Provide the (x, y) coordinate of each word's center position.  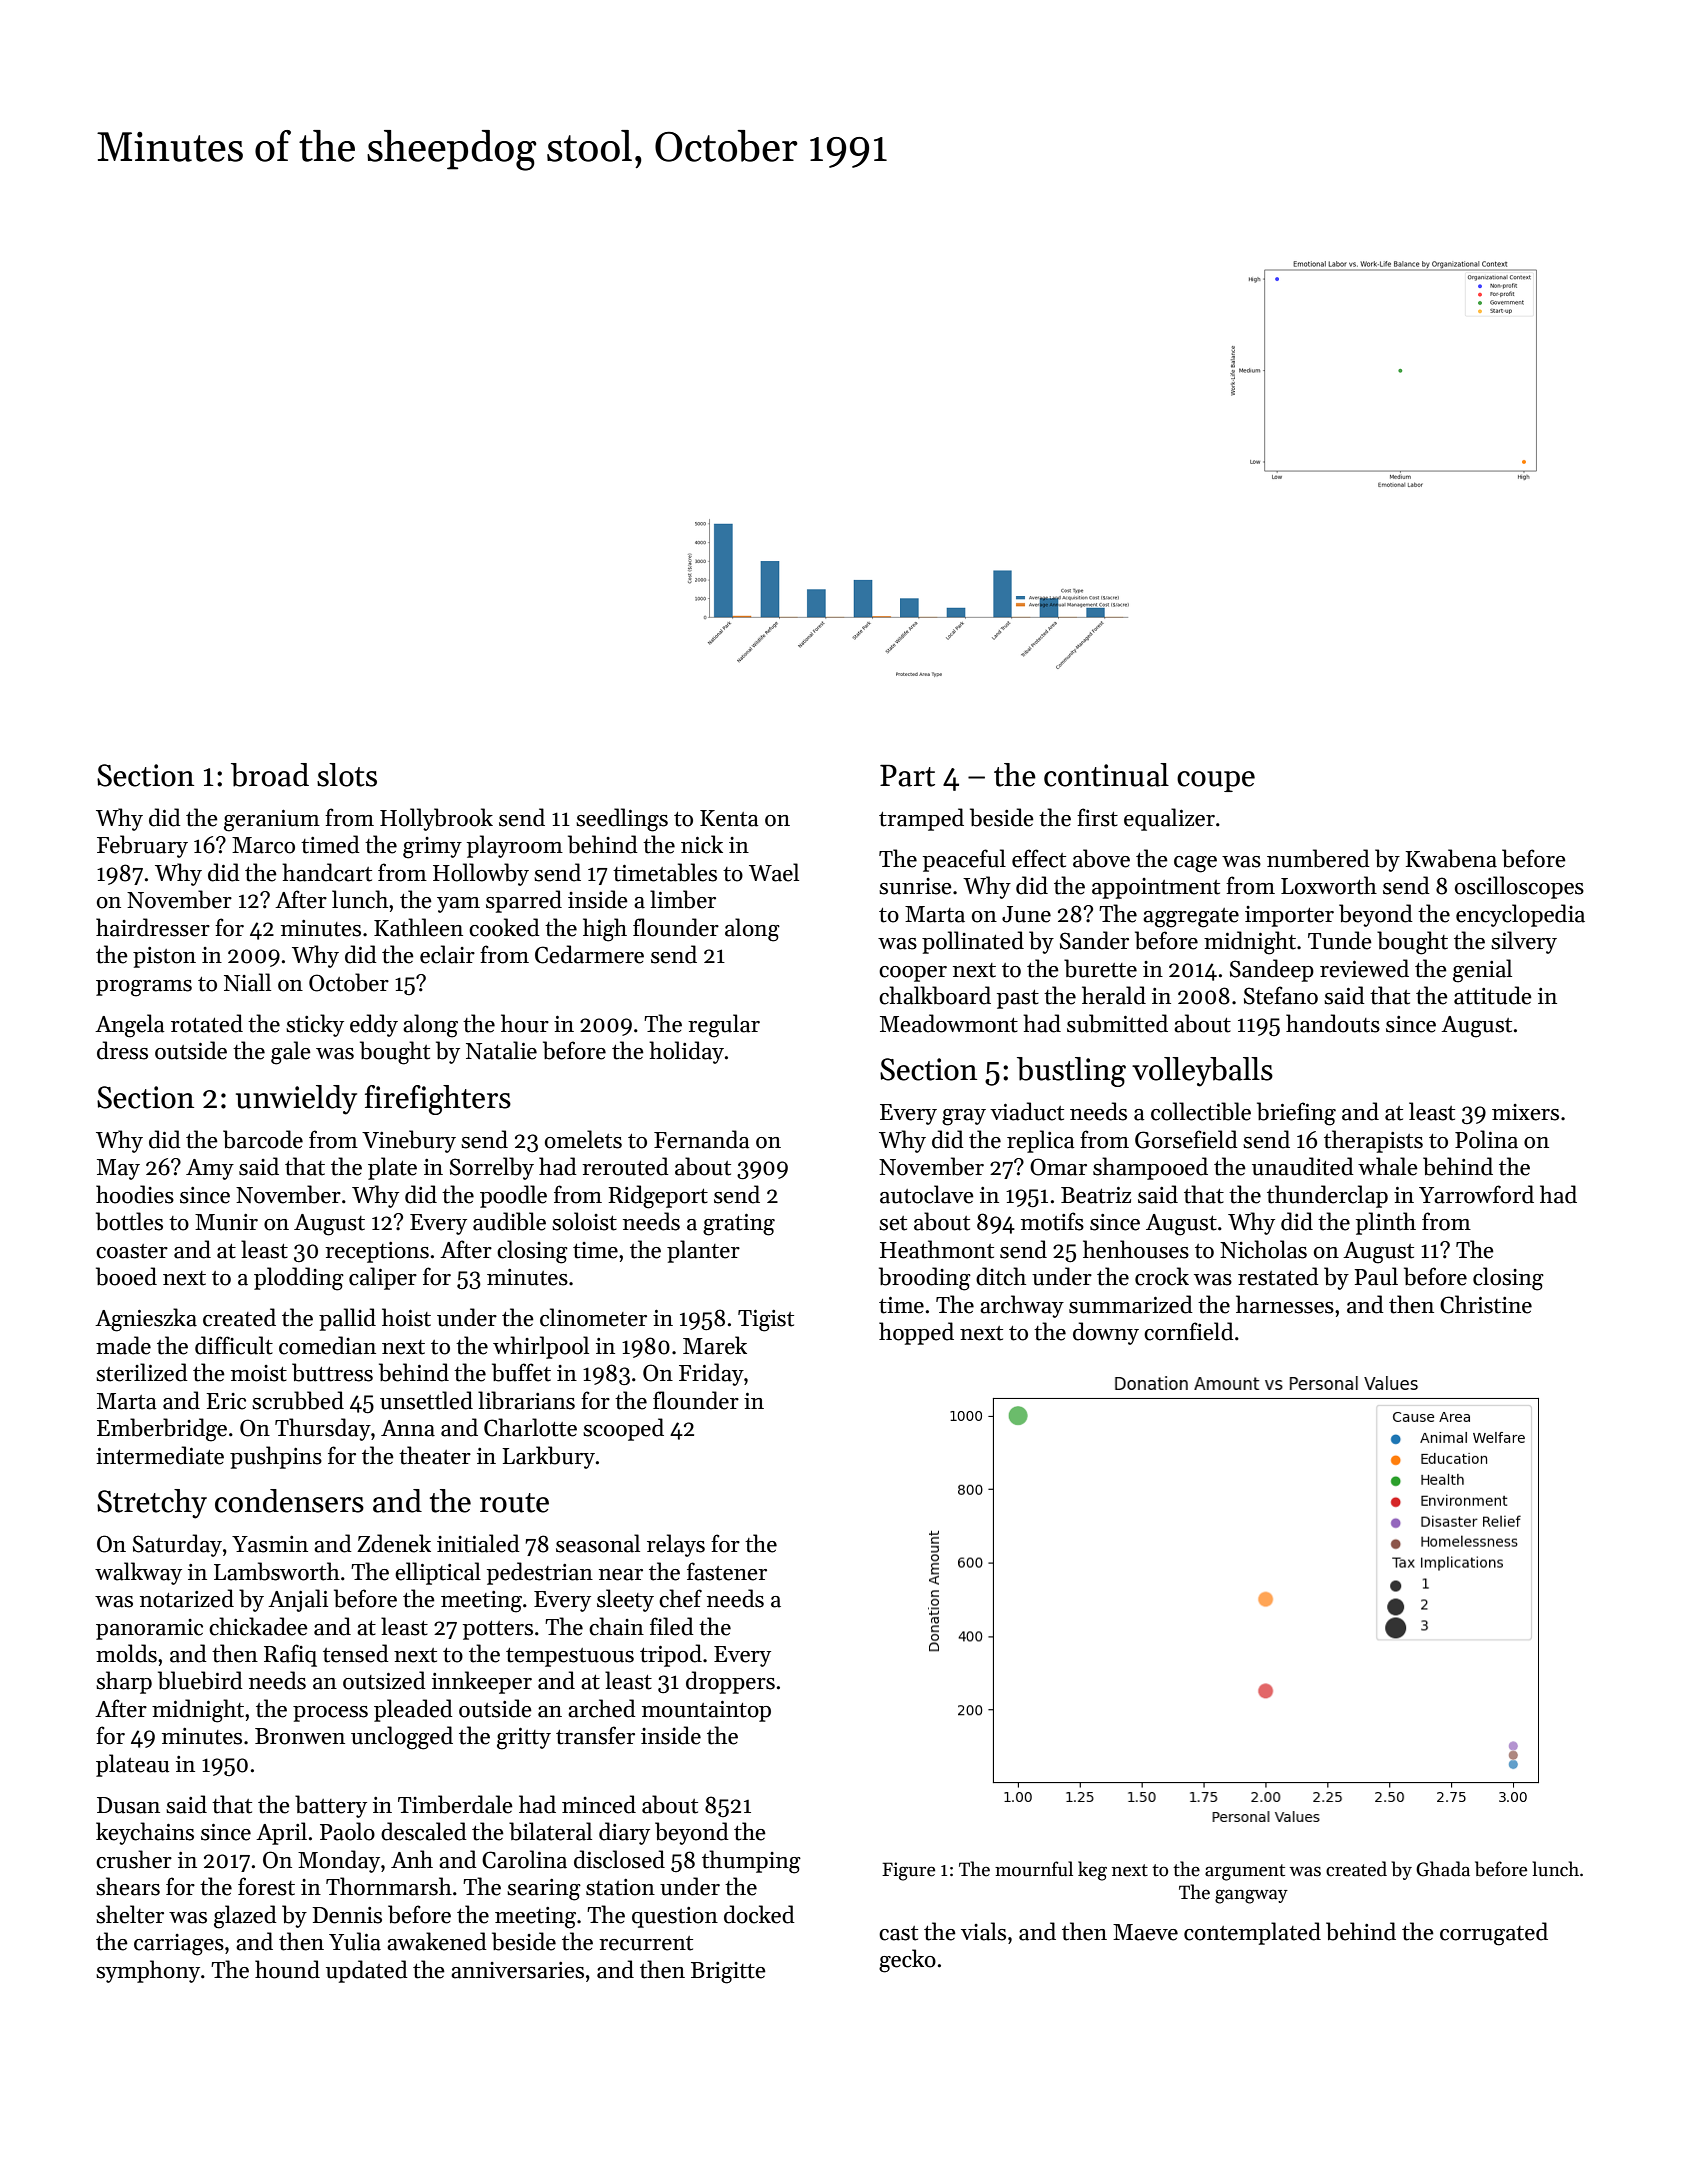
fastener (727, 1571)
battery (331, 1806)
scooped (623, 1429)
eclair (447, 954)
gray (964, 1117)
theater (435, 1455)
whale (1388, 1166)
